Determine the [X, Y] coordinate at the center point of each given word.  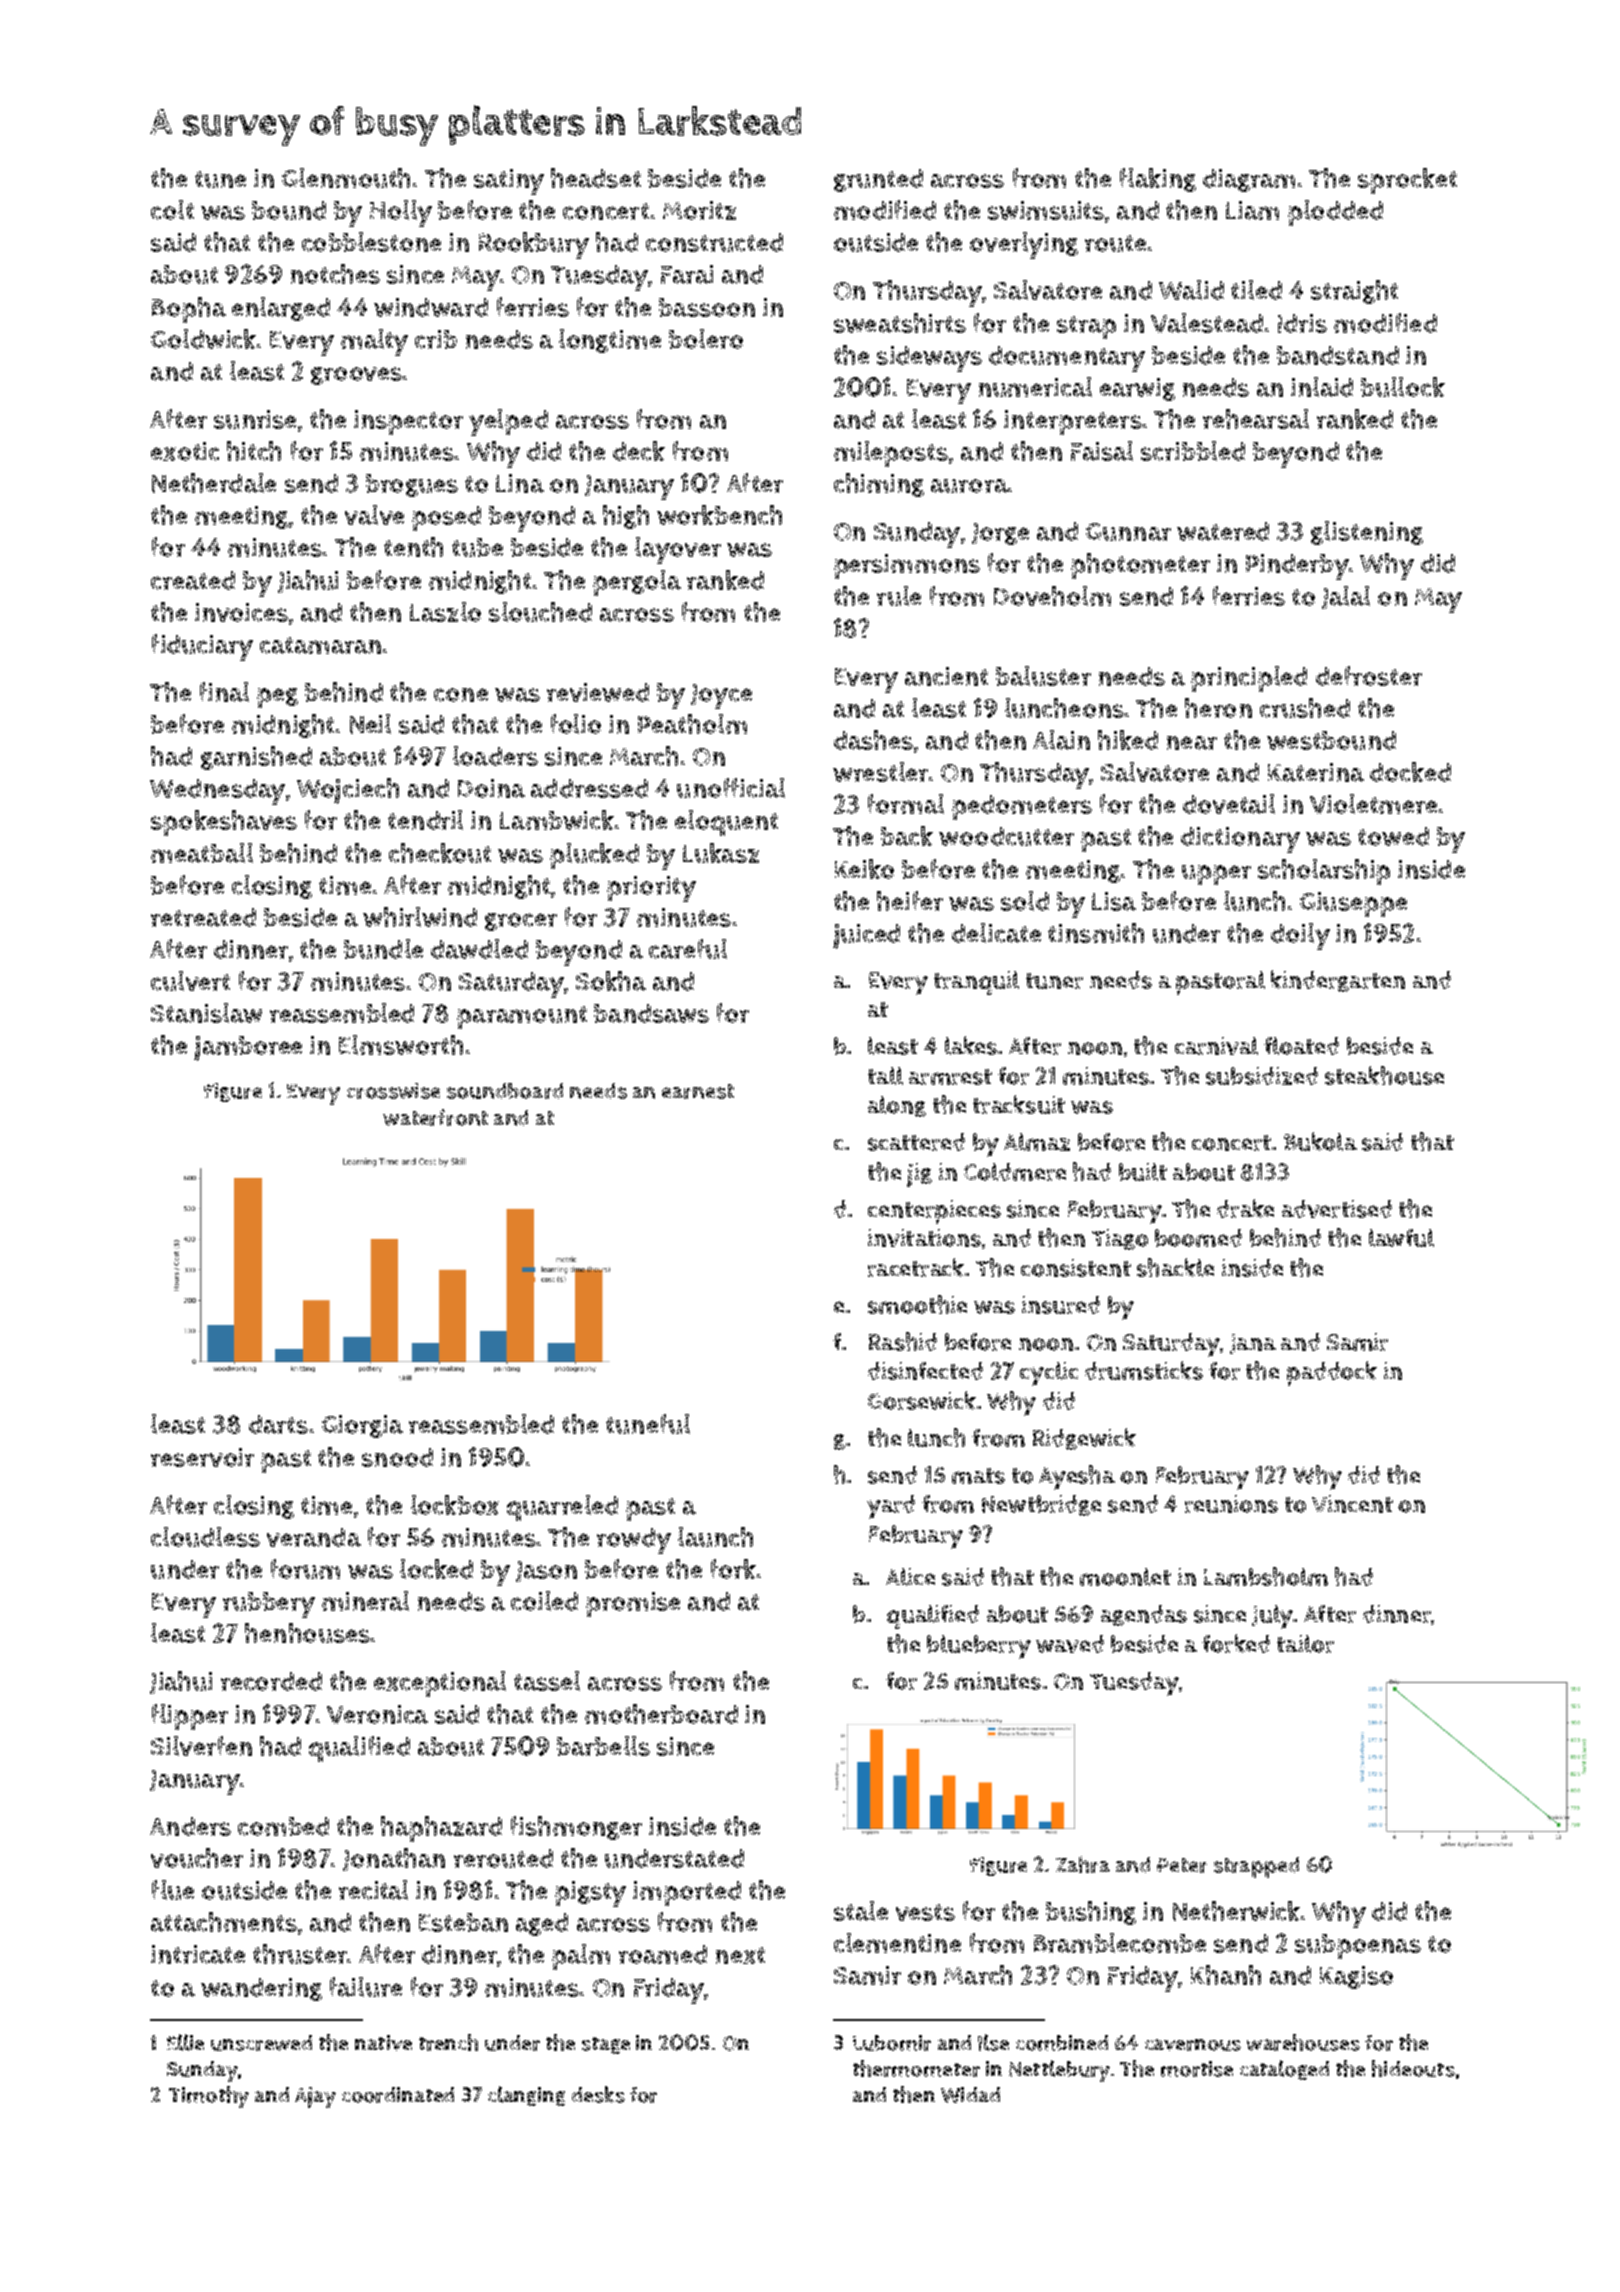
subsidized [1262, 1076]
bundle [383, 949]
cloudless [205, 1537]
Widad [970, 2095]
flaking [1158, 180]
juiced [866, 936]
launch [715, 1537]
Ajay [315, 2097]
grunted [878, 180]
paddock [1332, 1373]
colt [172, 210]
